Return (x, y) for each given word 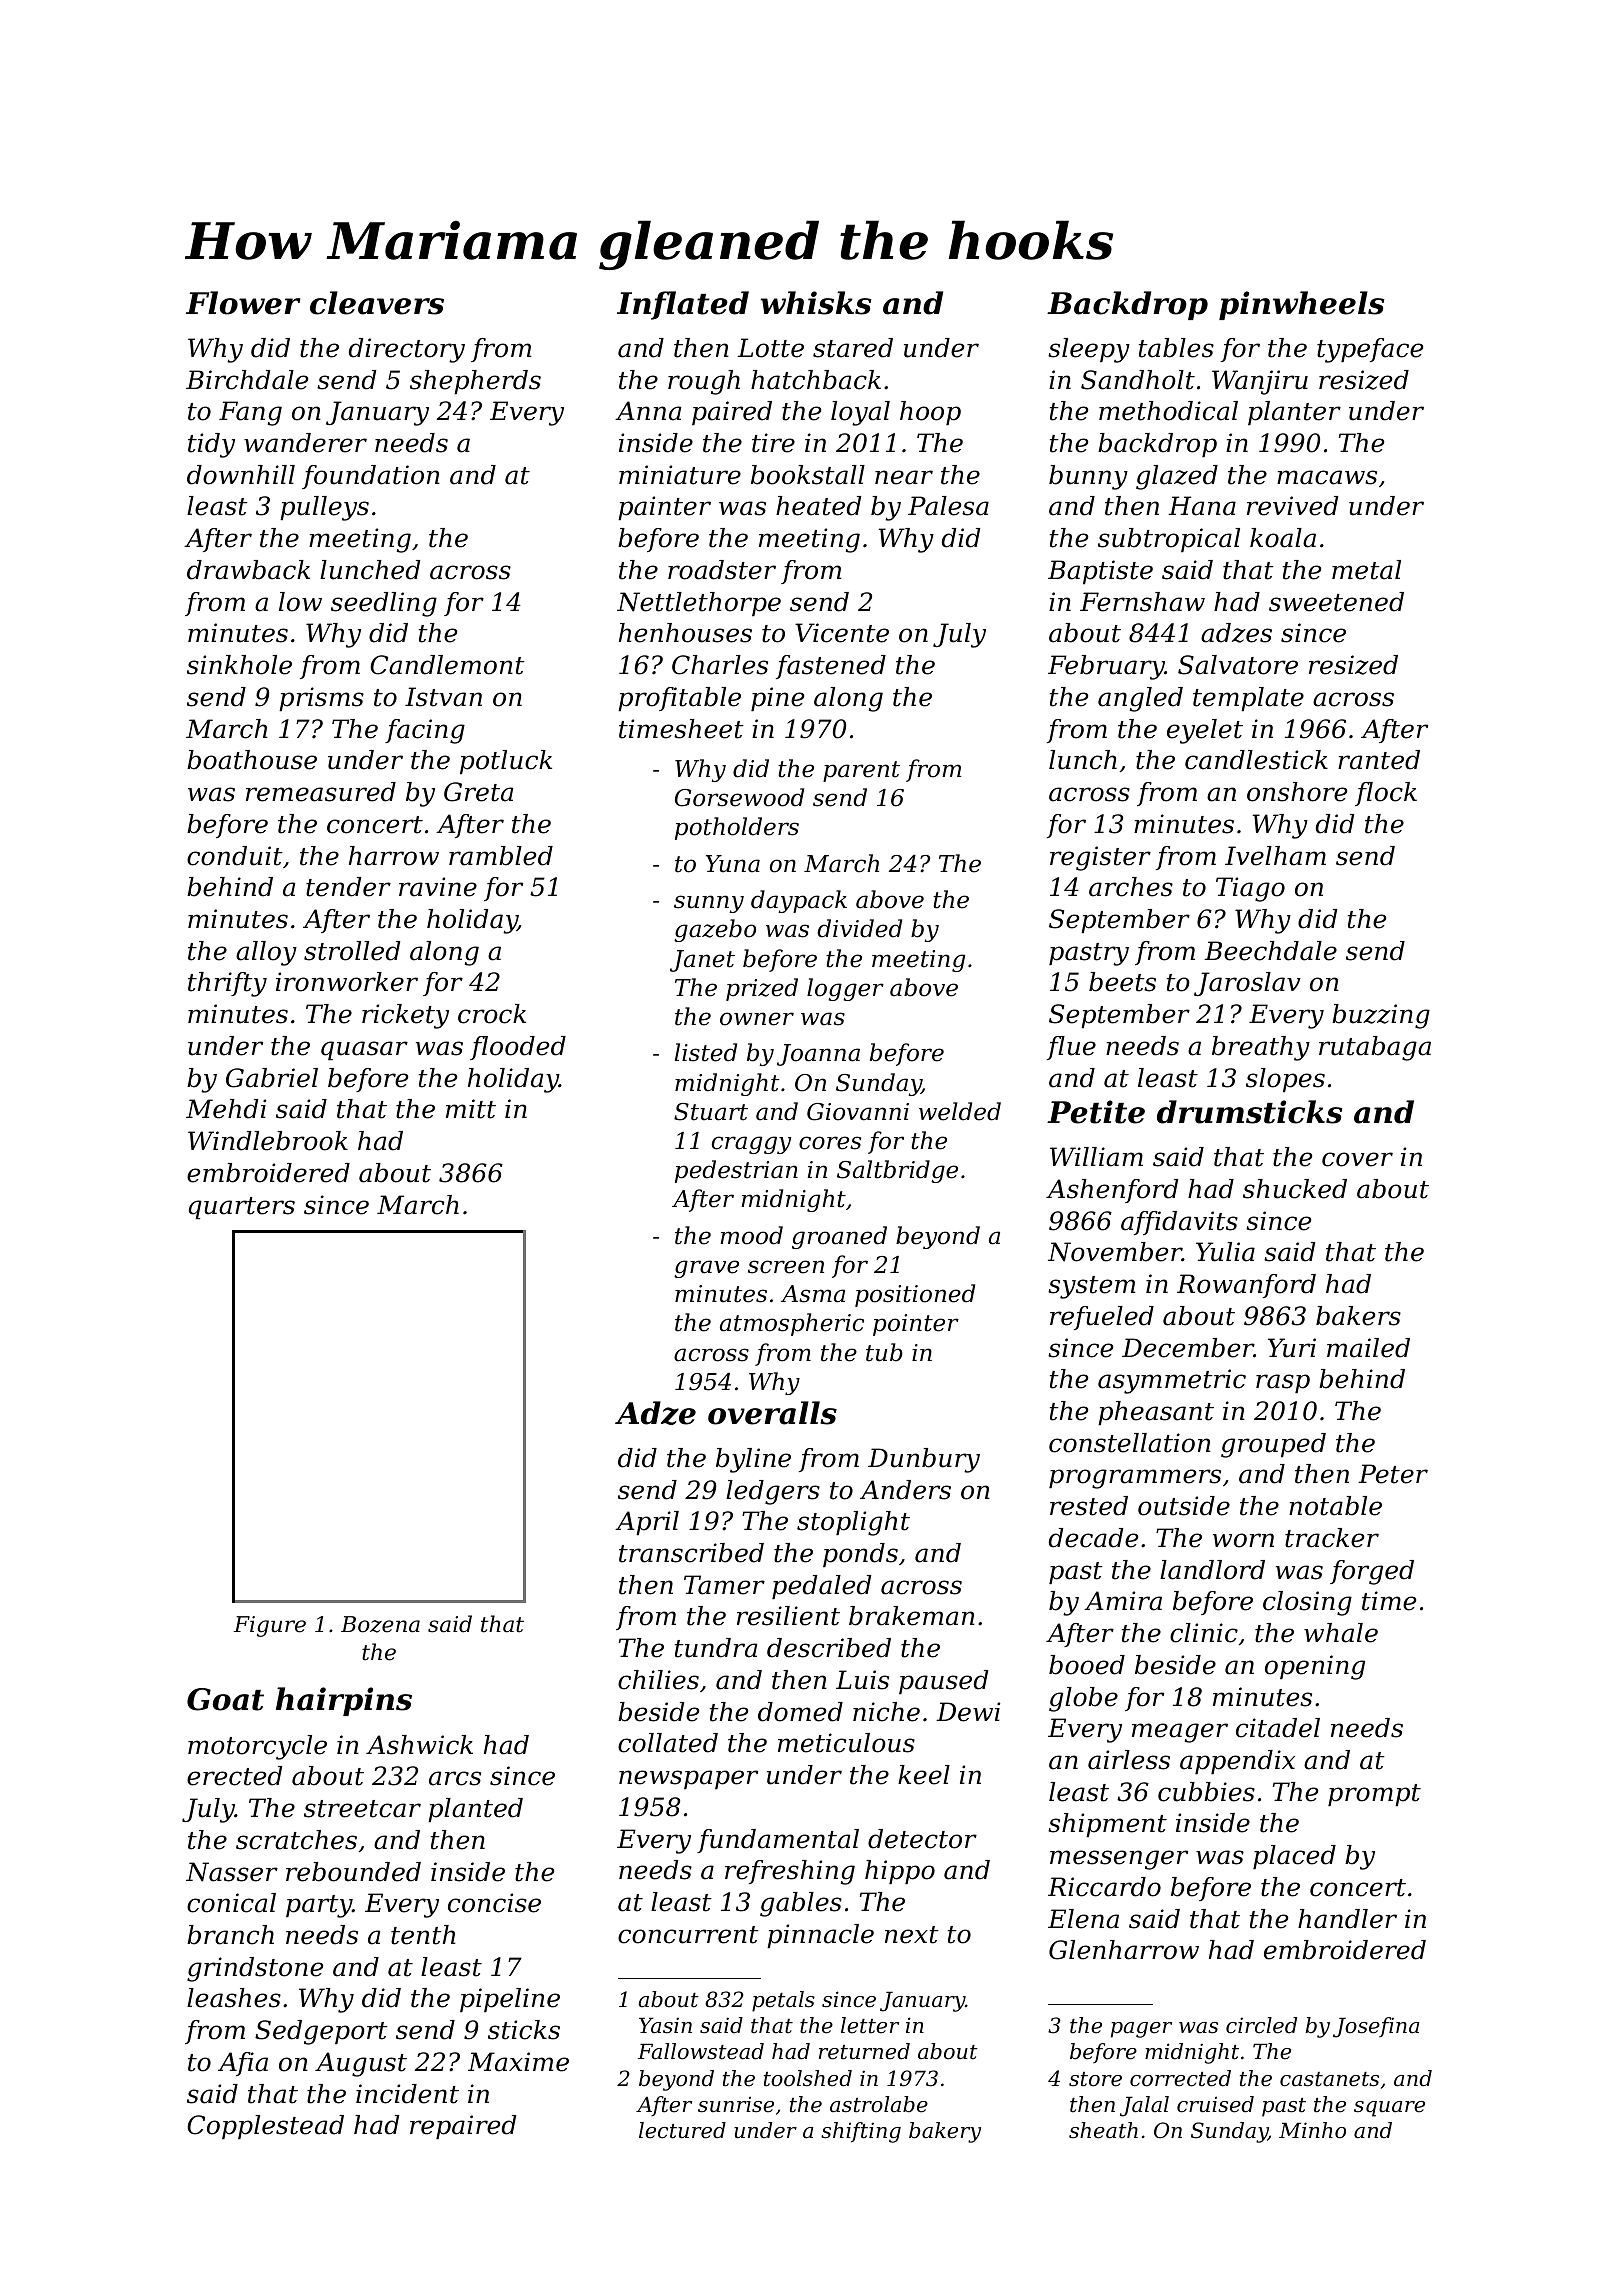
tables (1176, 348)
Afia (243, 2064)
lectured (682, 2130)
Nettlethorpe (699, 604)
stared (853, 348)
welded (960, 1111)
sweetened (1336, 602)
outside (1184, 1506)
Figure (270, 1626)
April (647, 1523)
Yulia (1225, 1252)
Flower (243, 303)
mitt (471, 1109)
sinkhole (239, 665)
